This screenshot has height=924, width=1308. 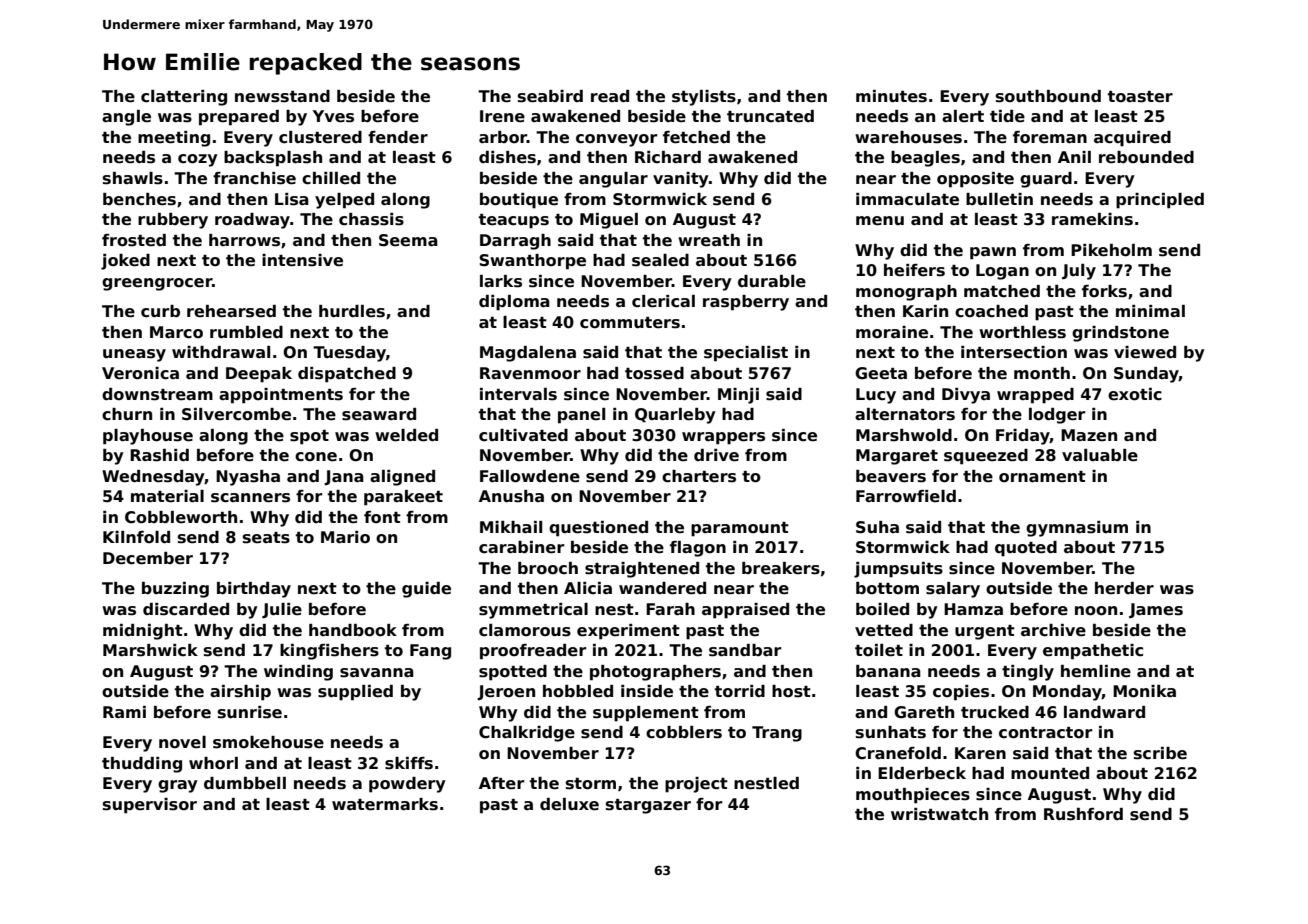 What do you see at coordinates (239, 118) in the screenshot?
I see `prepared` at bounding box center [239, 118].
